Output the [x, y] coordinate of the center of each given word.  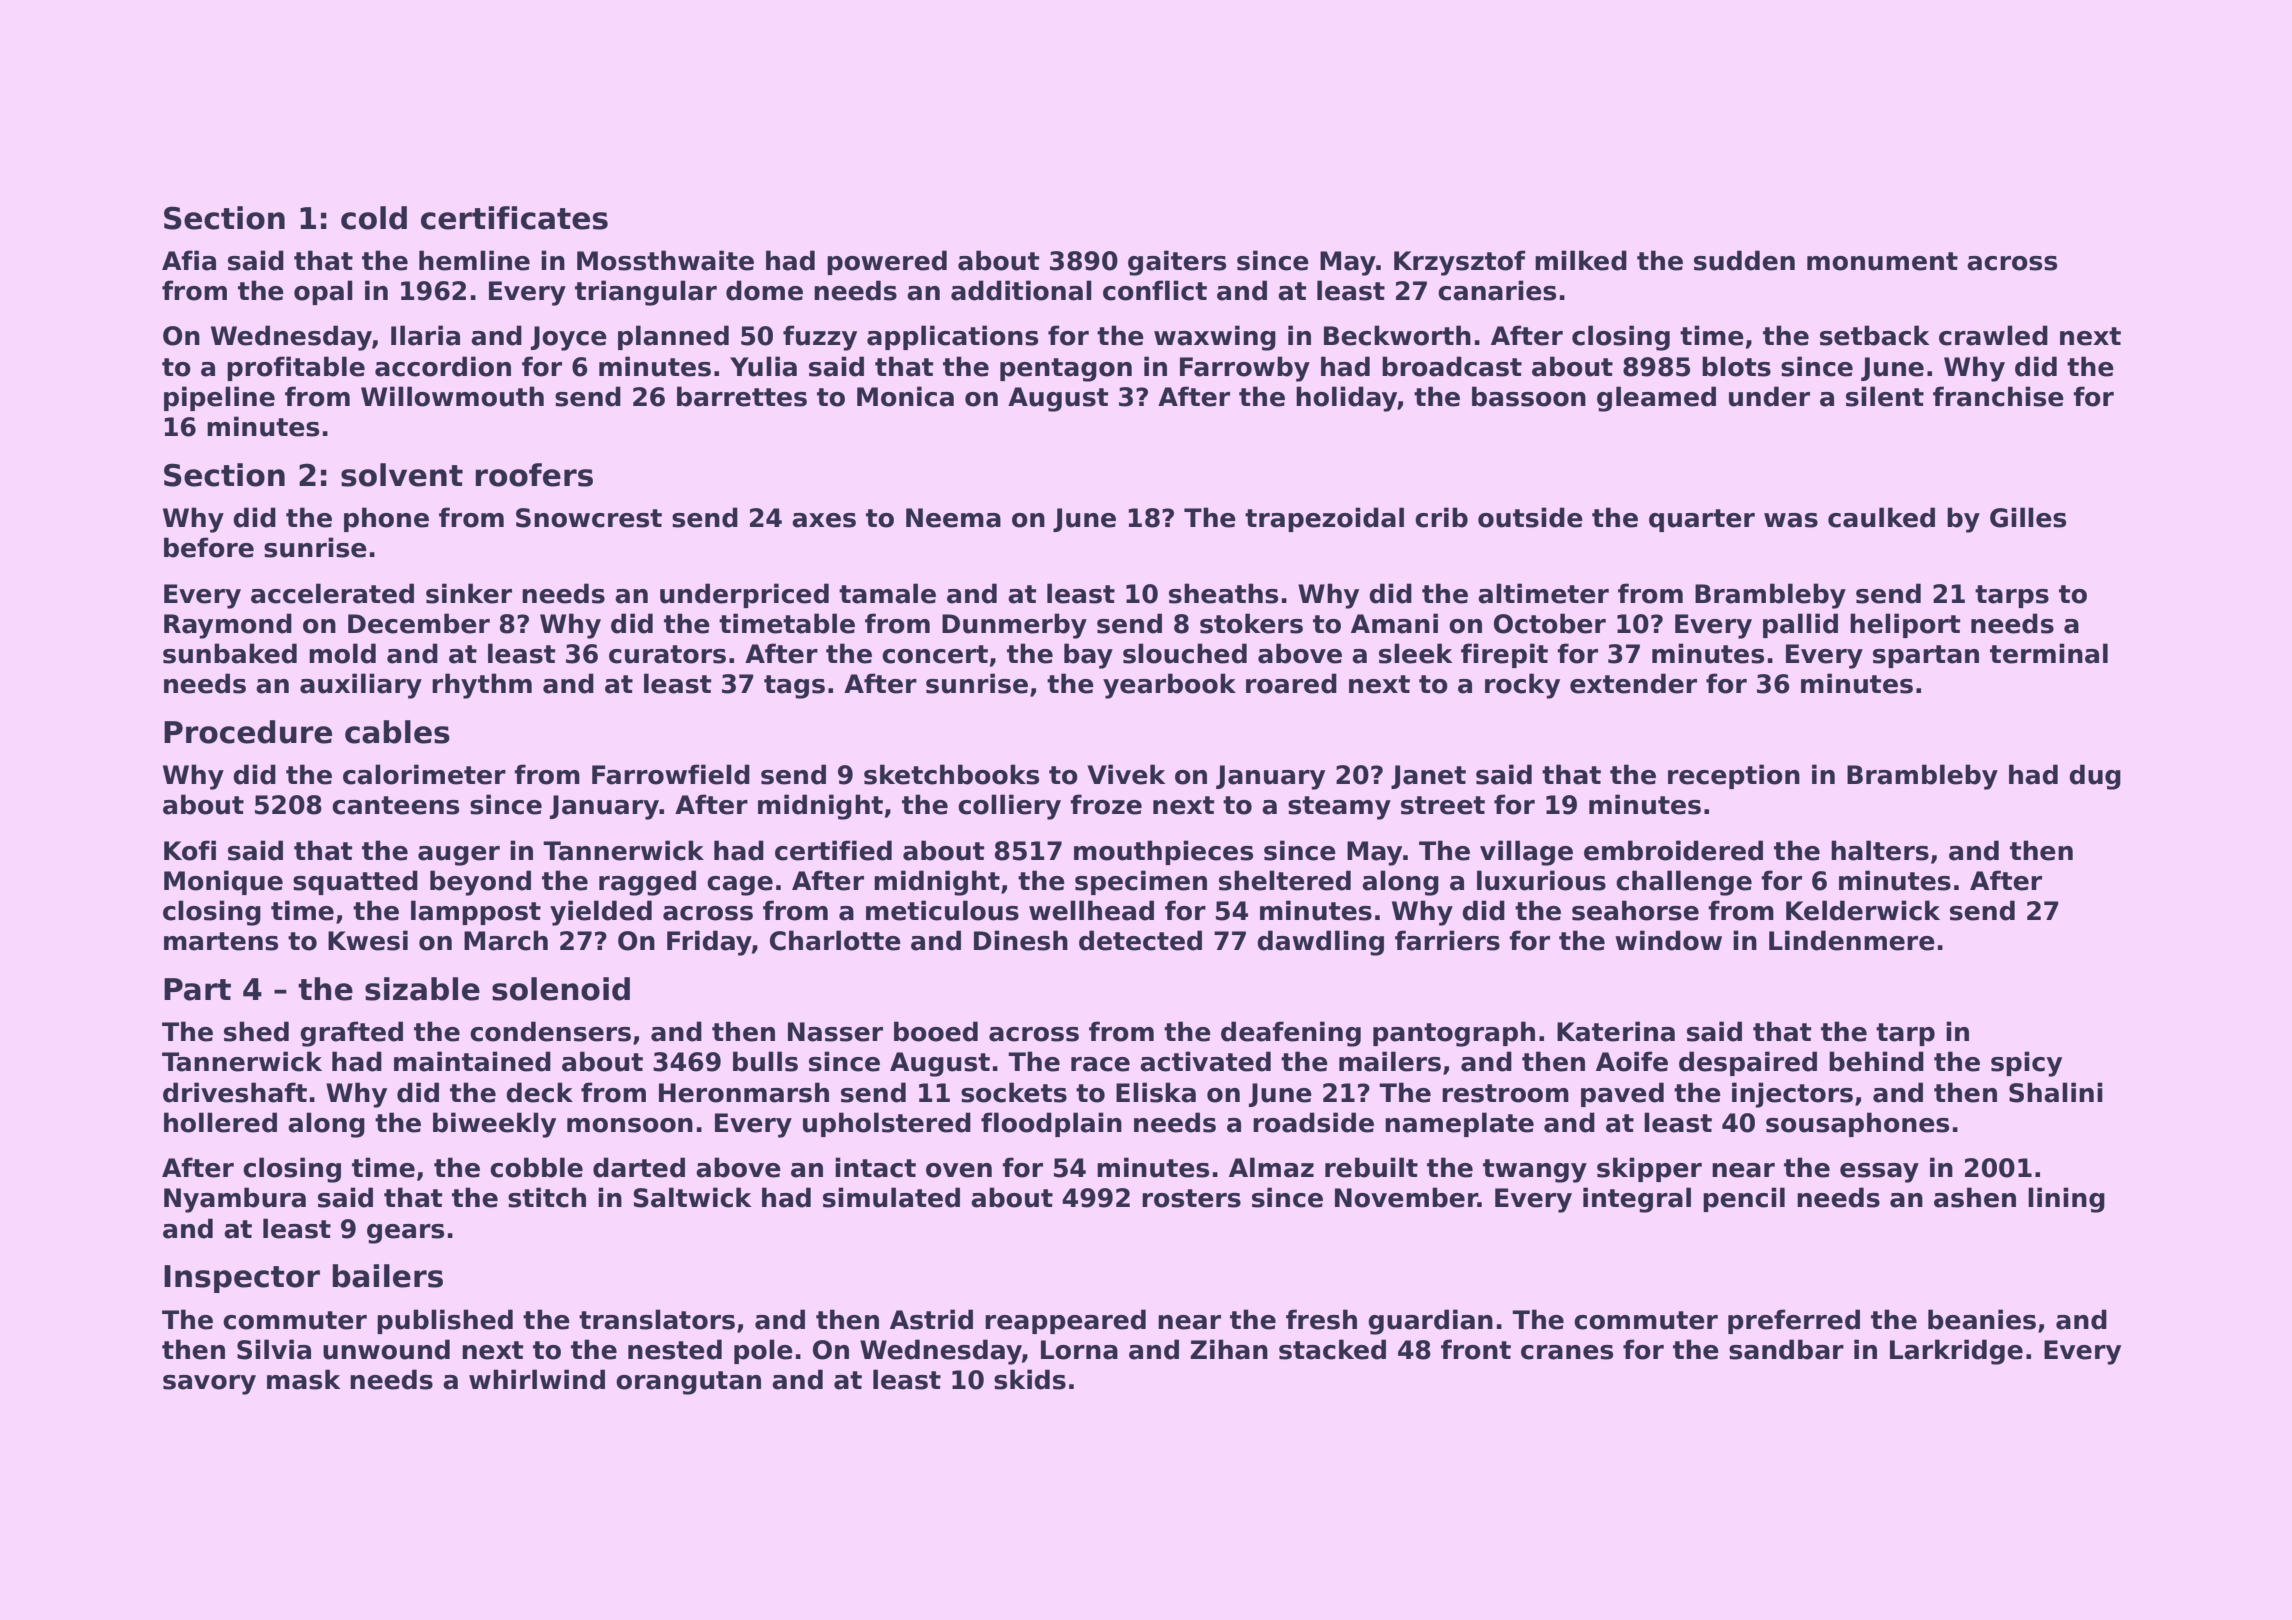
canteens [395, 805]
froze [1106, 804]
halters [1880, 850]
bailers [387, 1276]
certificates [514, 218]
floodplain [1051, 1124]
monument [1882, 261]
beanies [1982, 1319]
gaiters [1177, 263]
